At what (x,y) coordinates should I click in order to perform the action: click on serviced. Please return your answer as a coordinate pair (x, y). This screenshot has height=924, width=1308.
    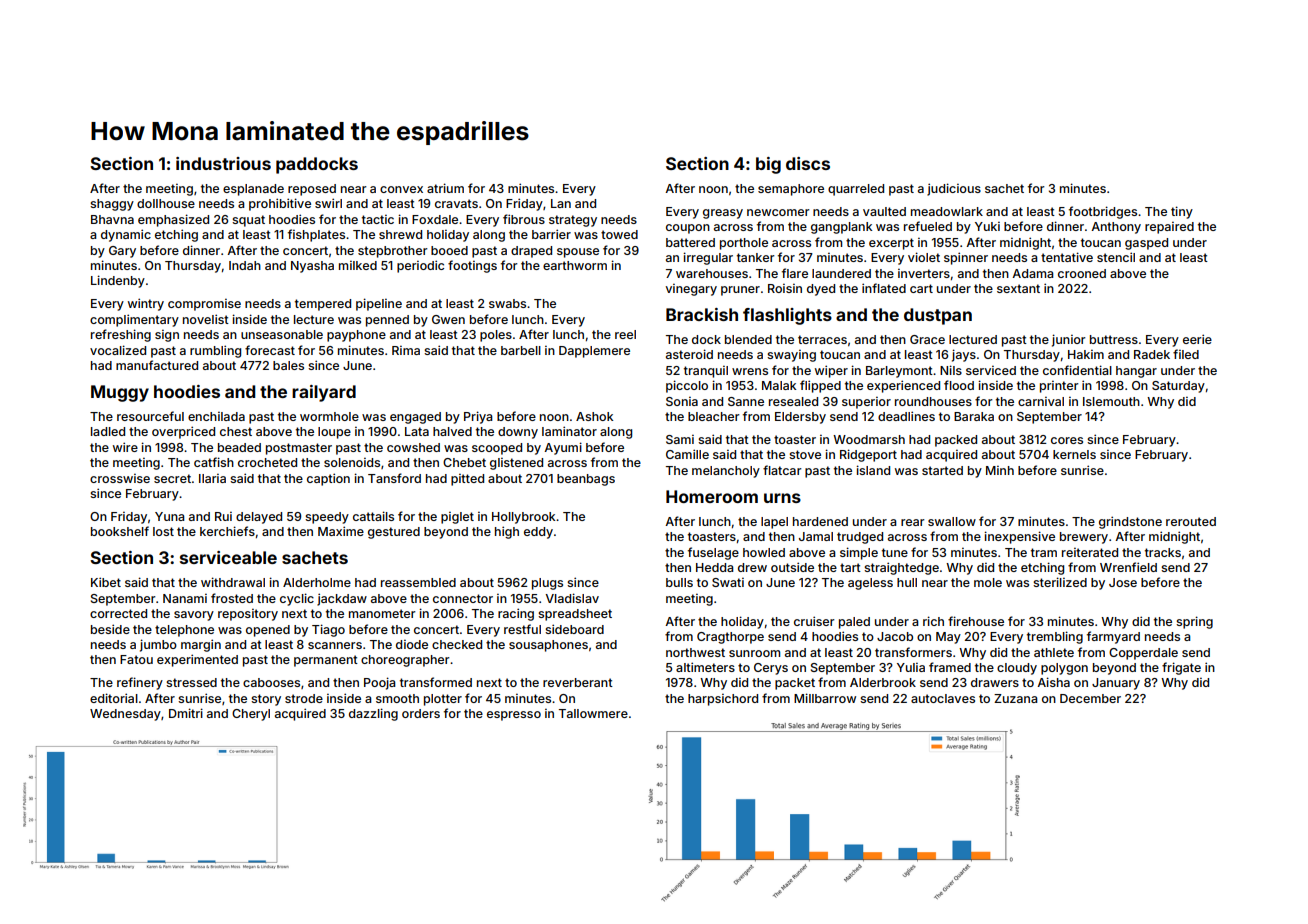
    Looking at the image, I should click on (991, 370).
